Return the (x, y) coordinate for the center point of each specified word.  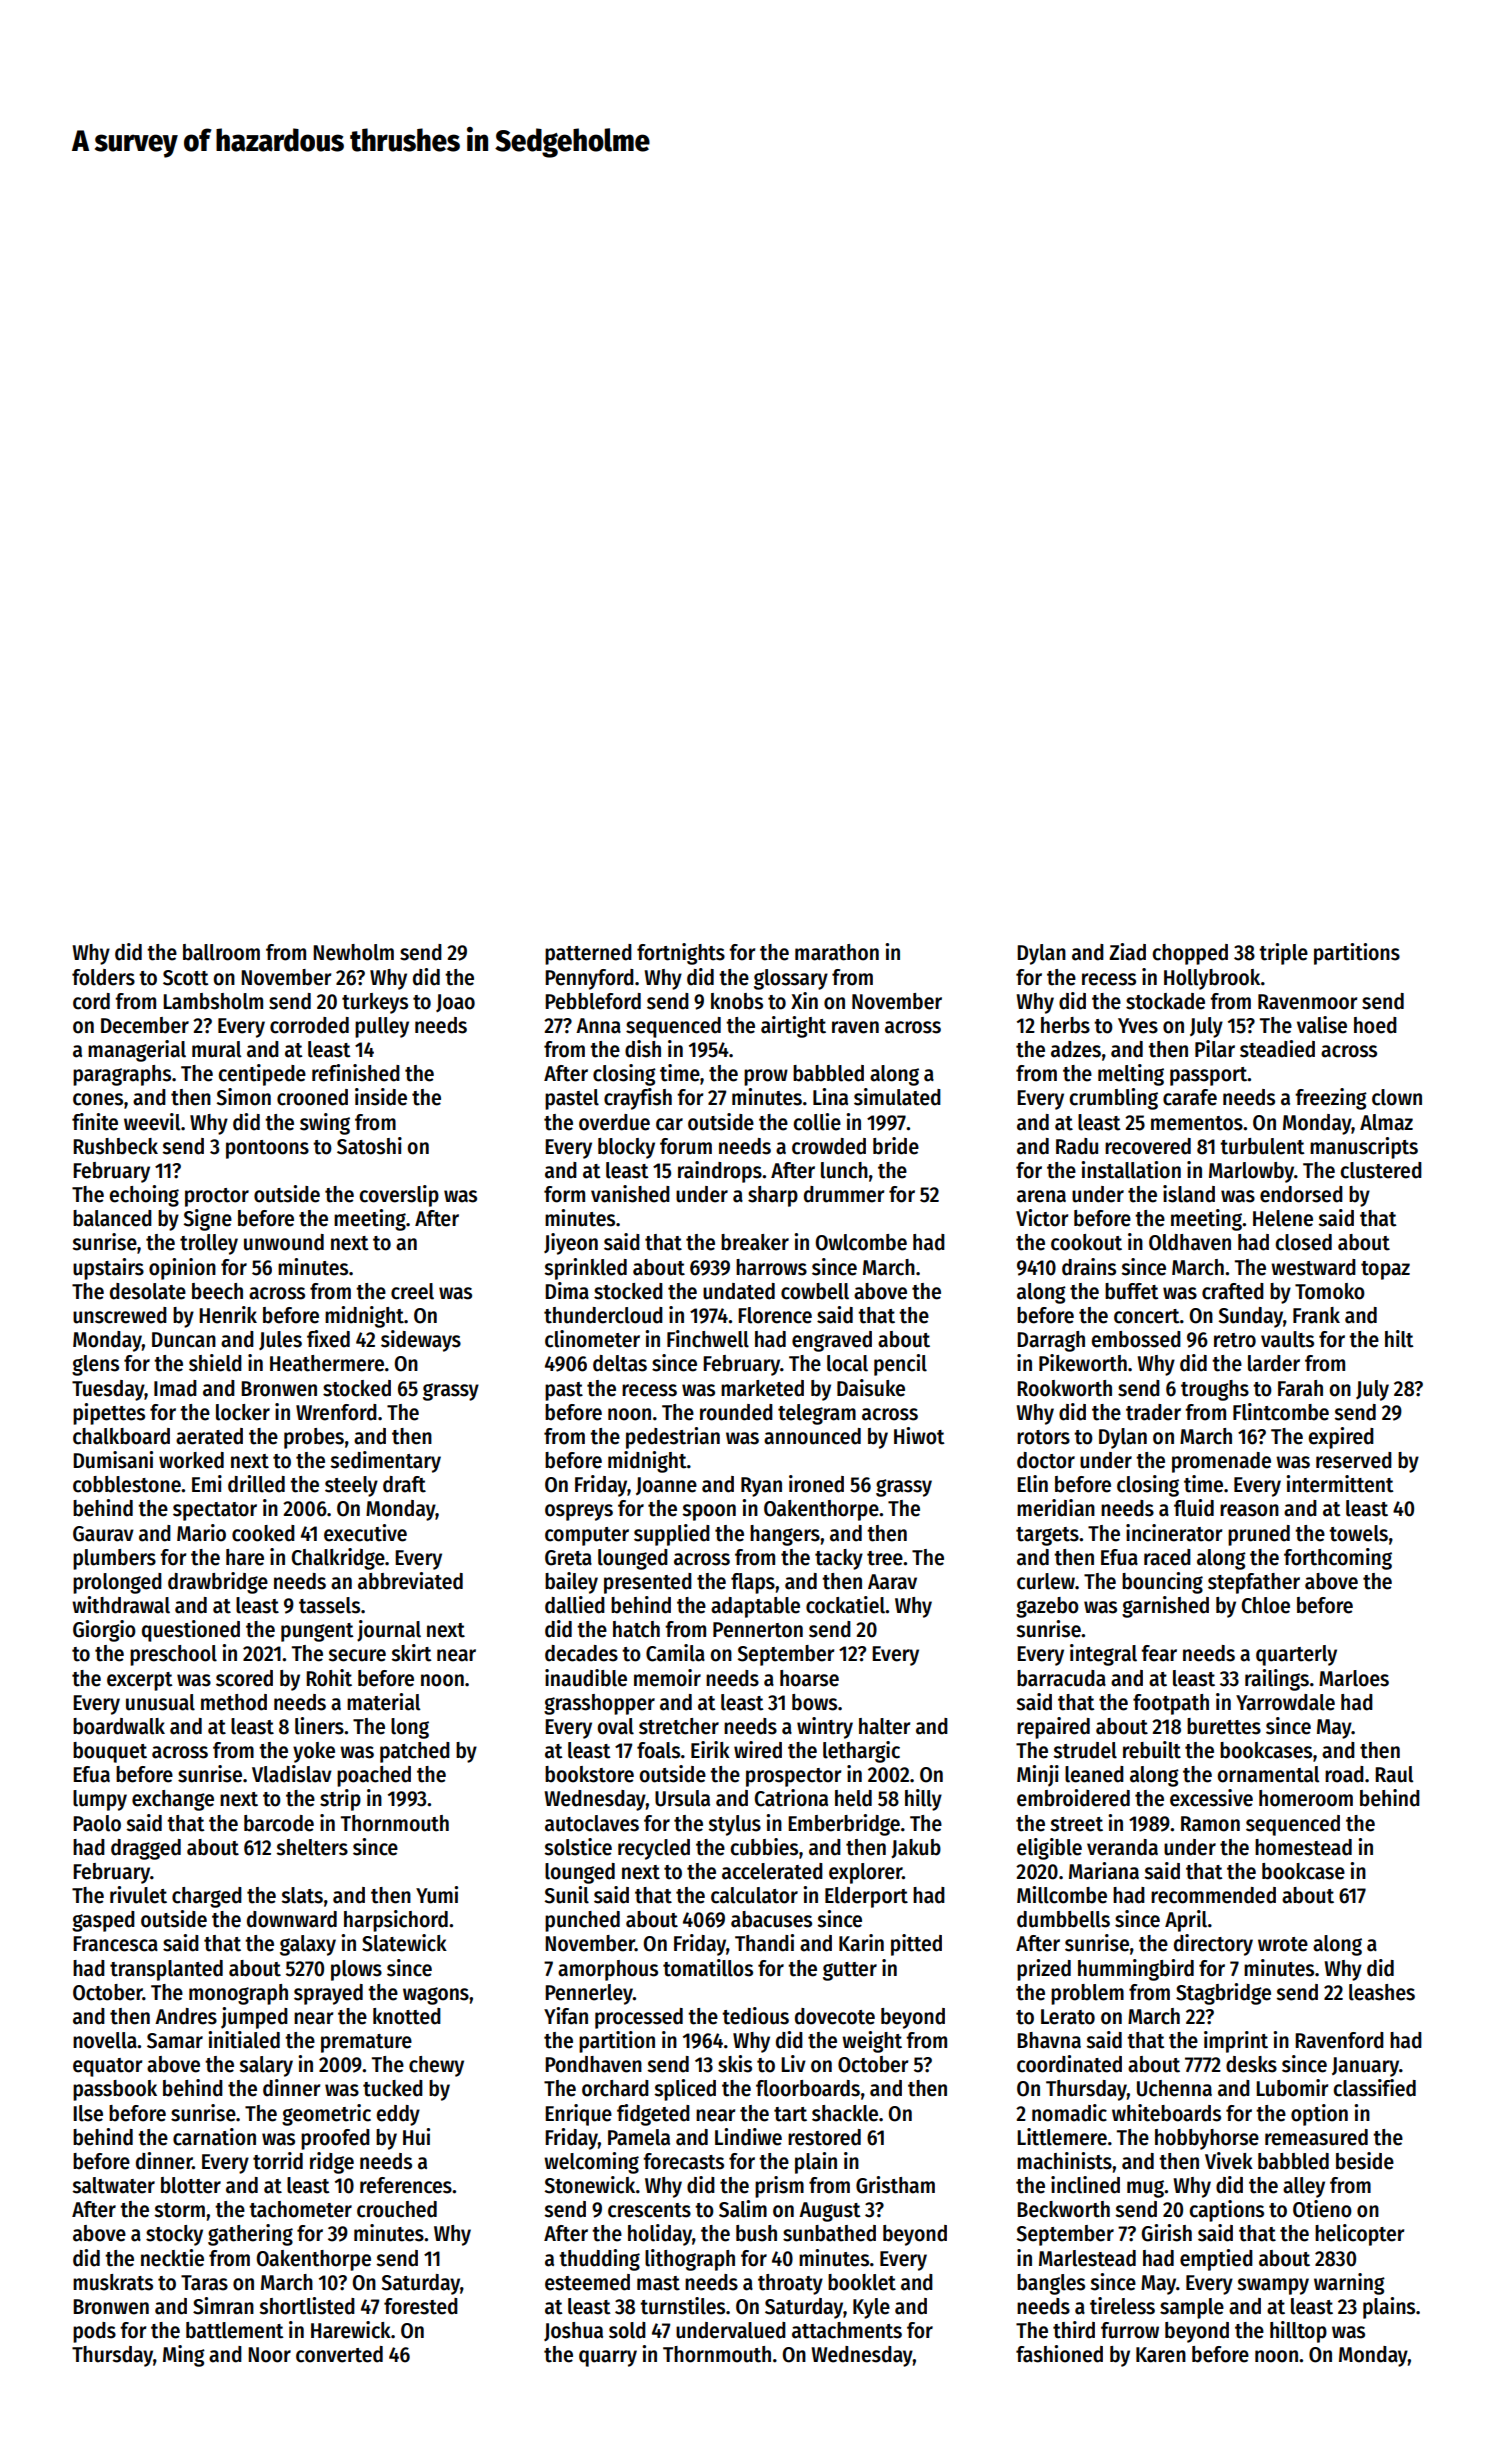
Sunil (566, 1895)
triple (1283, 954)
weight (872, 2042)
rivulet (138, 1895)
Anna (598, 1026)
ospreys (579, 1512)
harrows (771, 1267)
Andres (186, 2016)
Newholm (353, 952)
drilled (256, 1484)
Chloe (1265, 1605)
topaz (1385, 1270)
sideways (421, 1341)
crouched (397, 2209)
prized (1044, 1970)
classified (1374, 2088)
